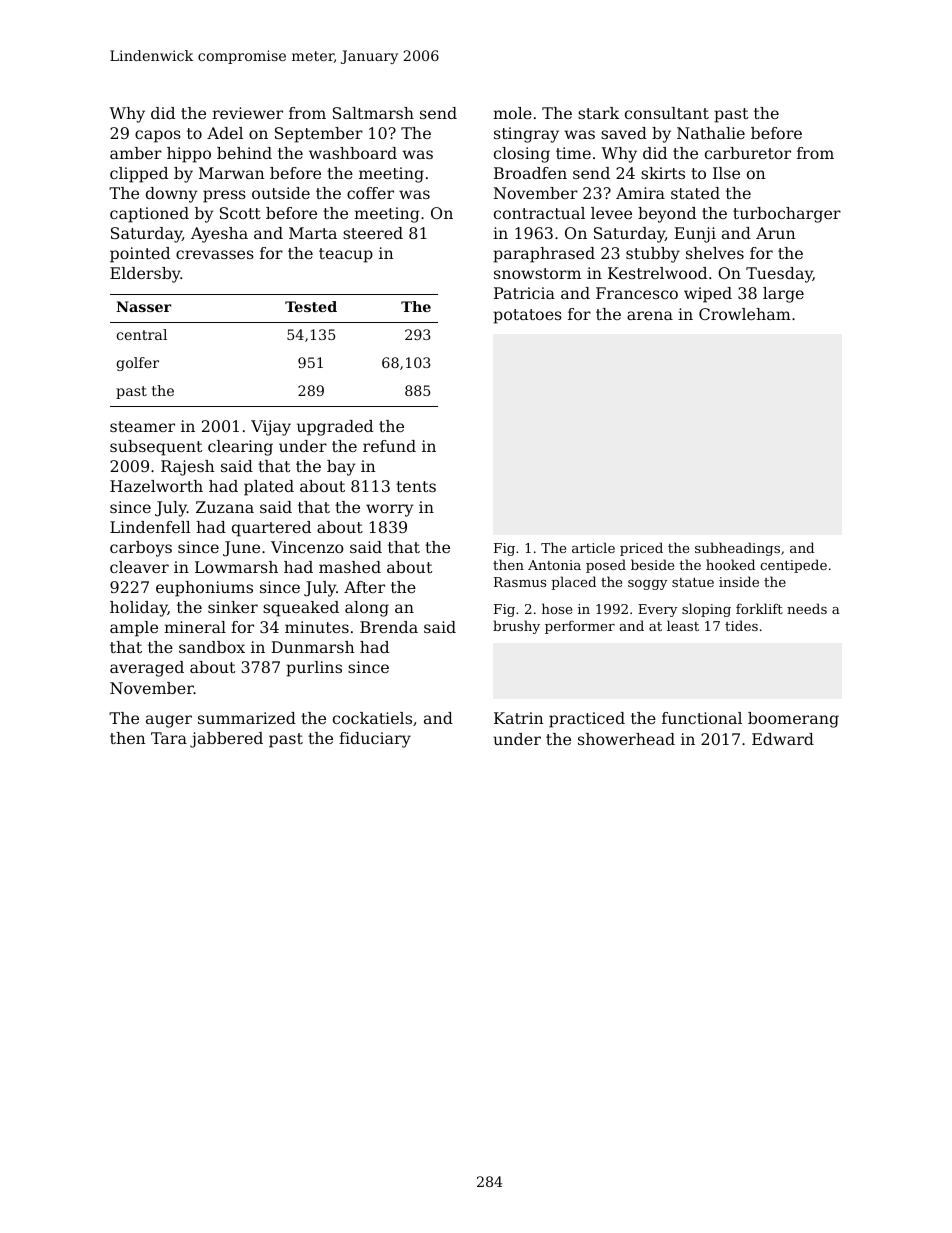 This page has width=952, height=1233. Describe the element at coordinates (147, 669) in the page. I see `averaged` at that location.
